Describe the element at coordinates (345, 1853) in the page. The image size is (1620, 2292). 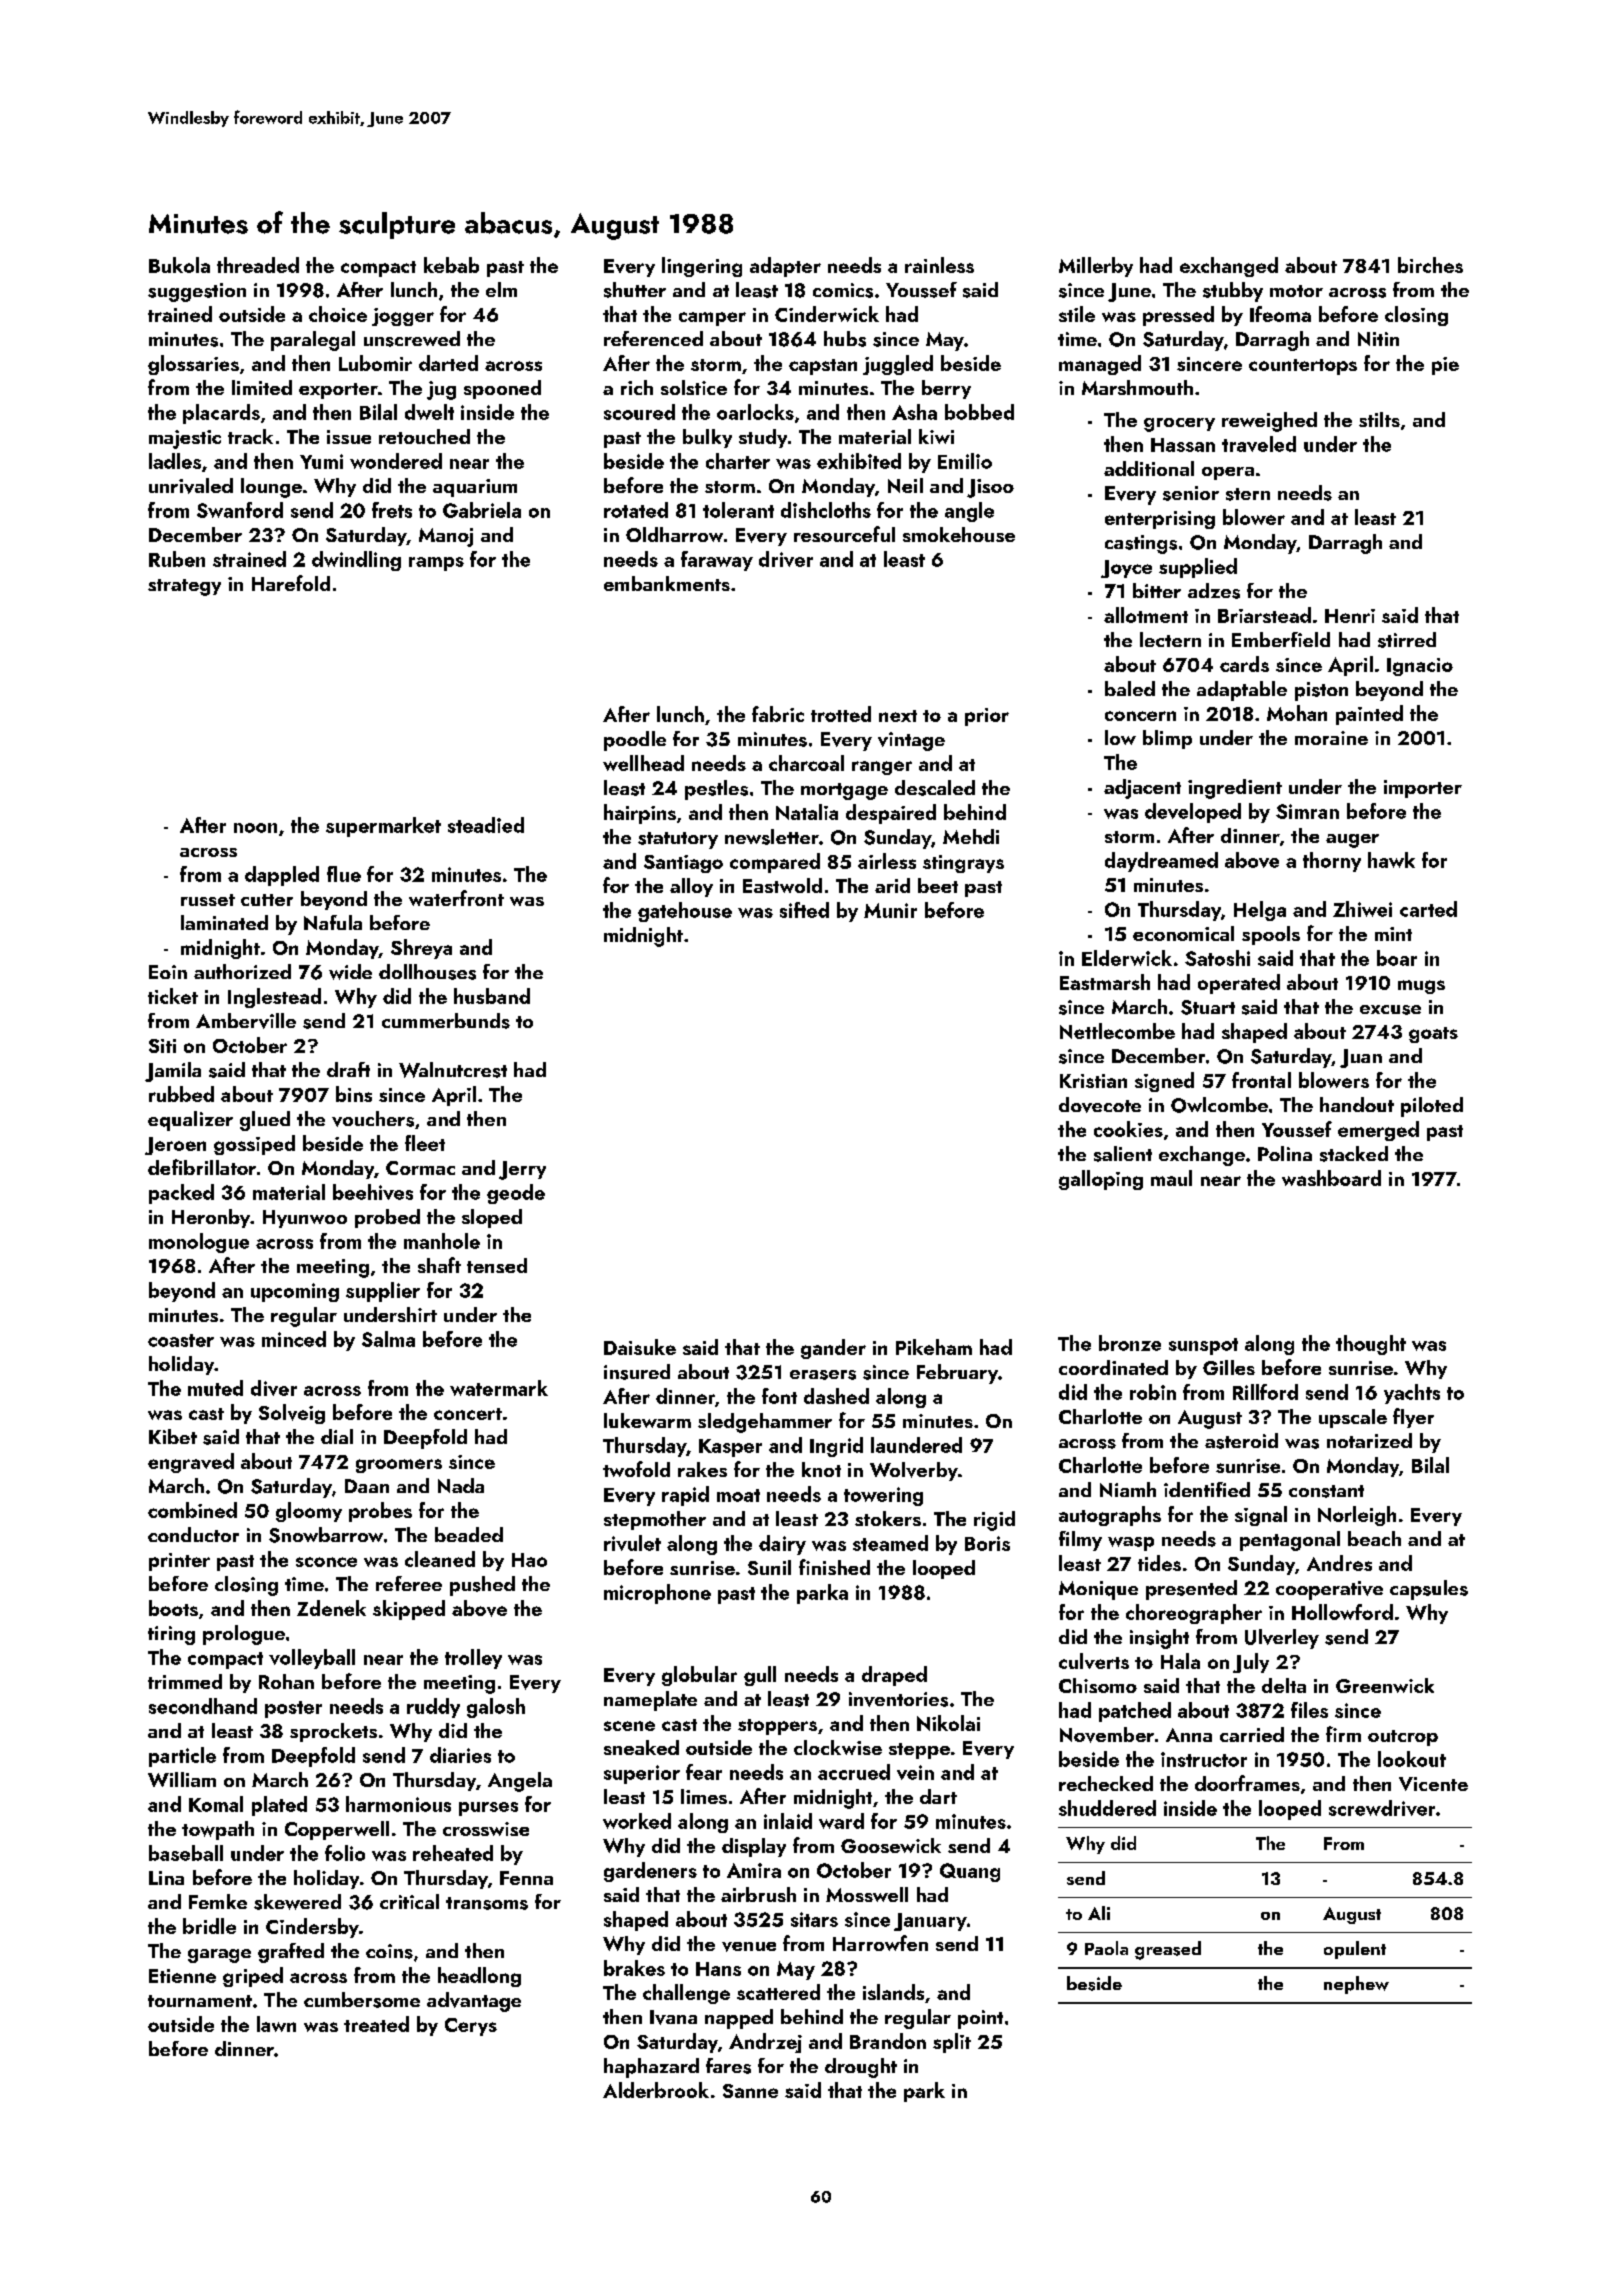
I see `folio` at that location.
